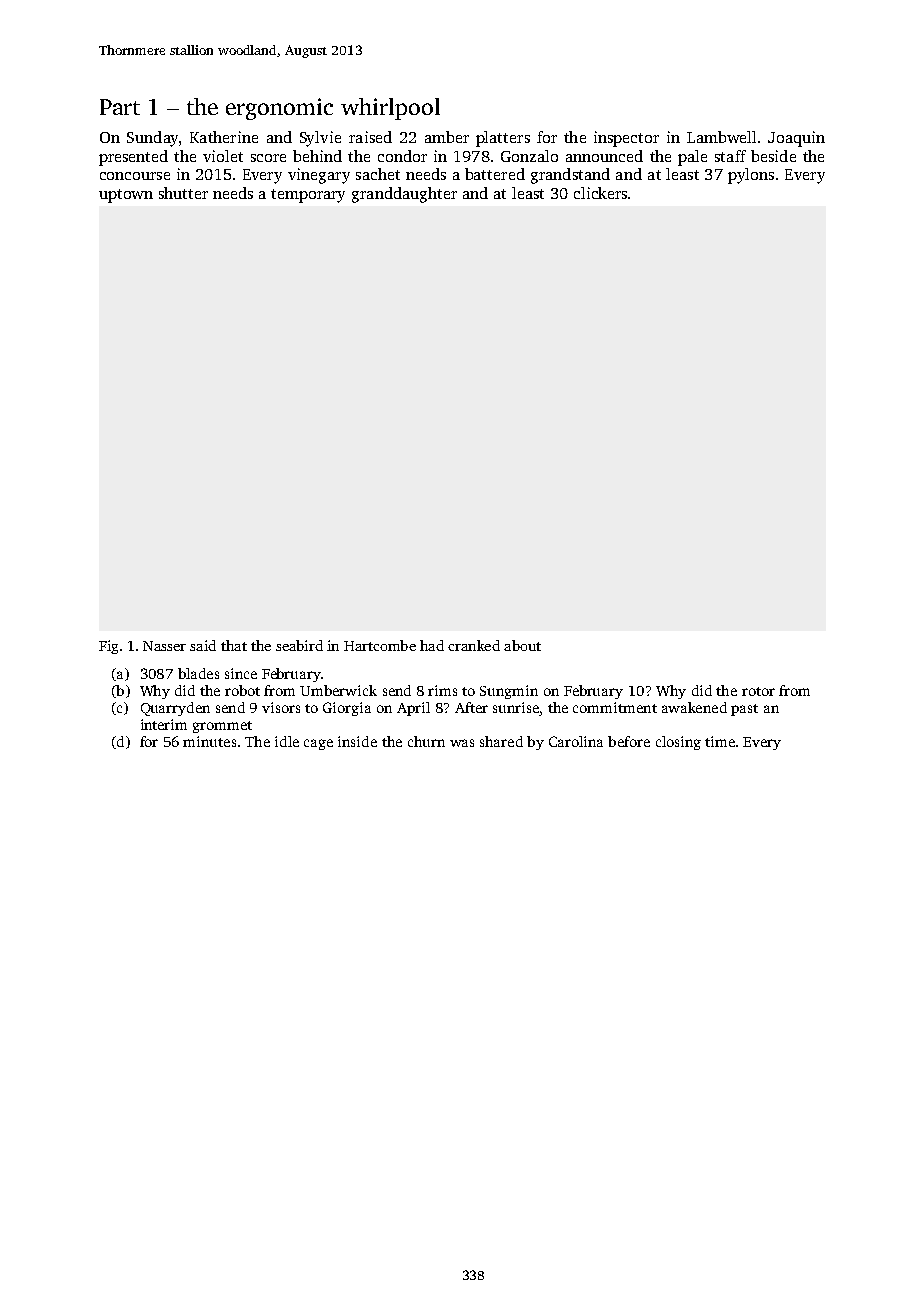 The image size is (924, 1308). Describe the element at coordinates (678, 743) in the document. I see `closing` at that location.
